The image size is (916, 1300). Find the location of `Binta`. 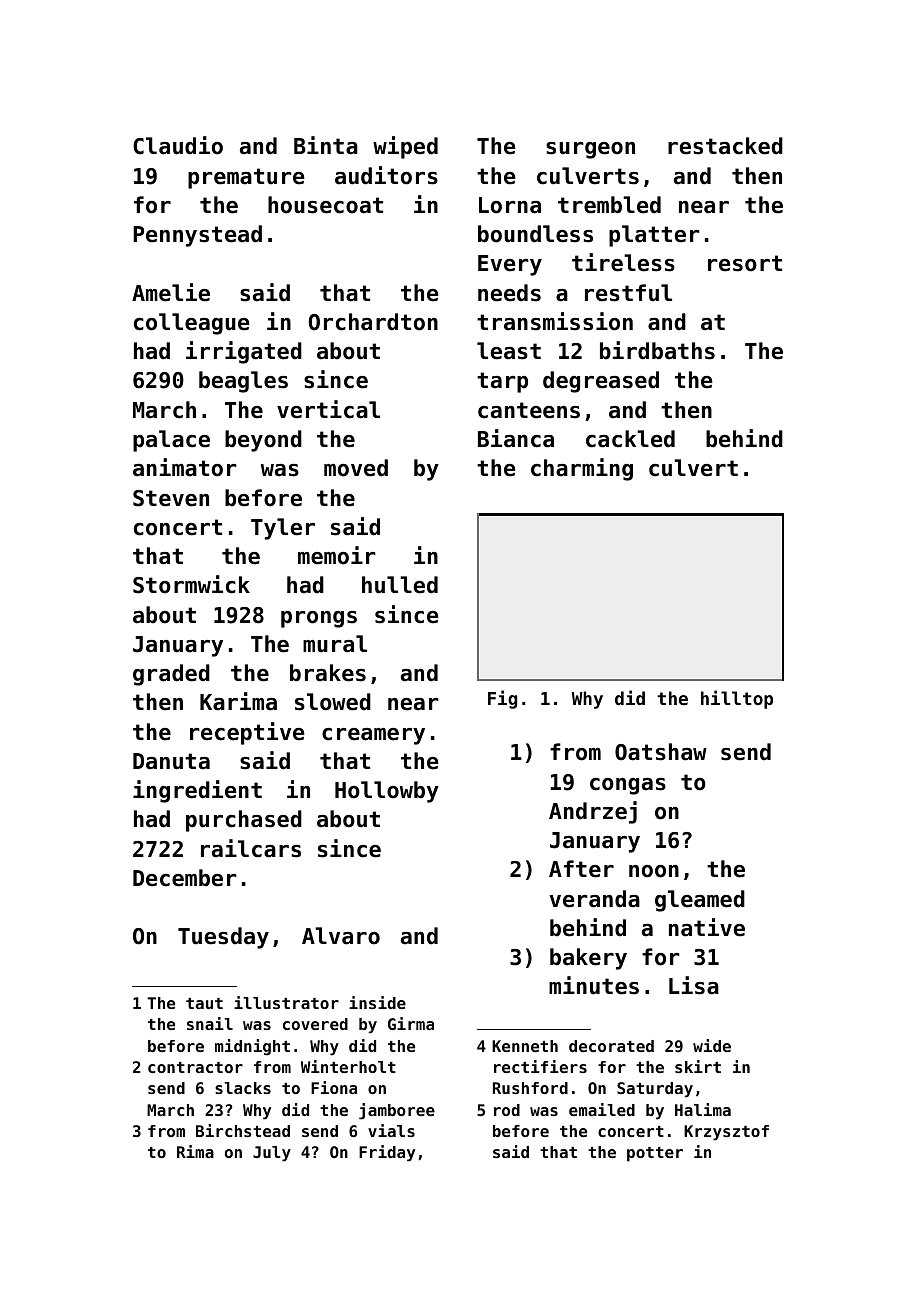

Binta is located at coordinates (326, 145).
